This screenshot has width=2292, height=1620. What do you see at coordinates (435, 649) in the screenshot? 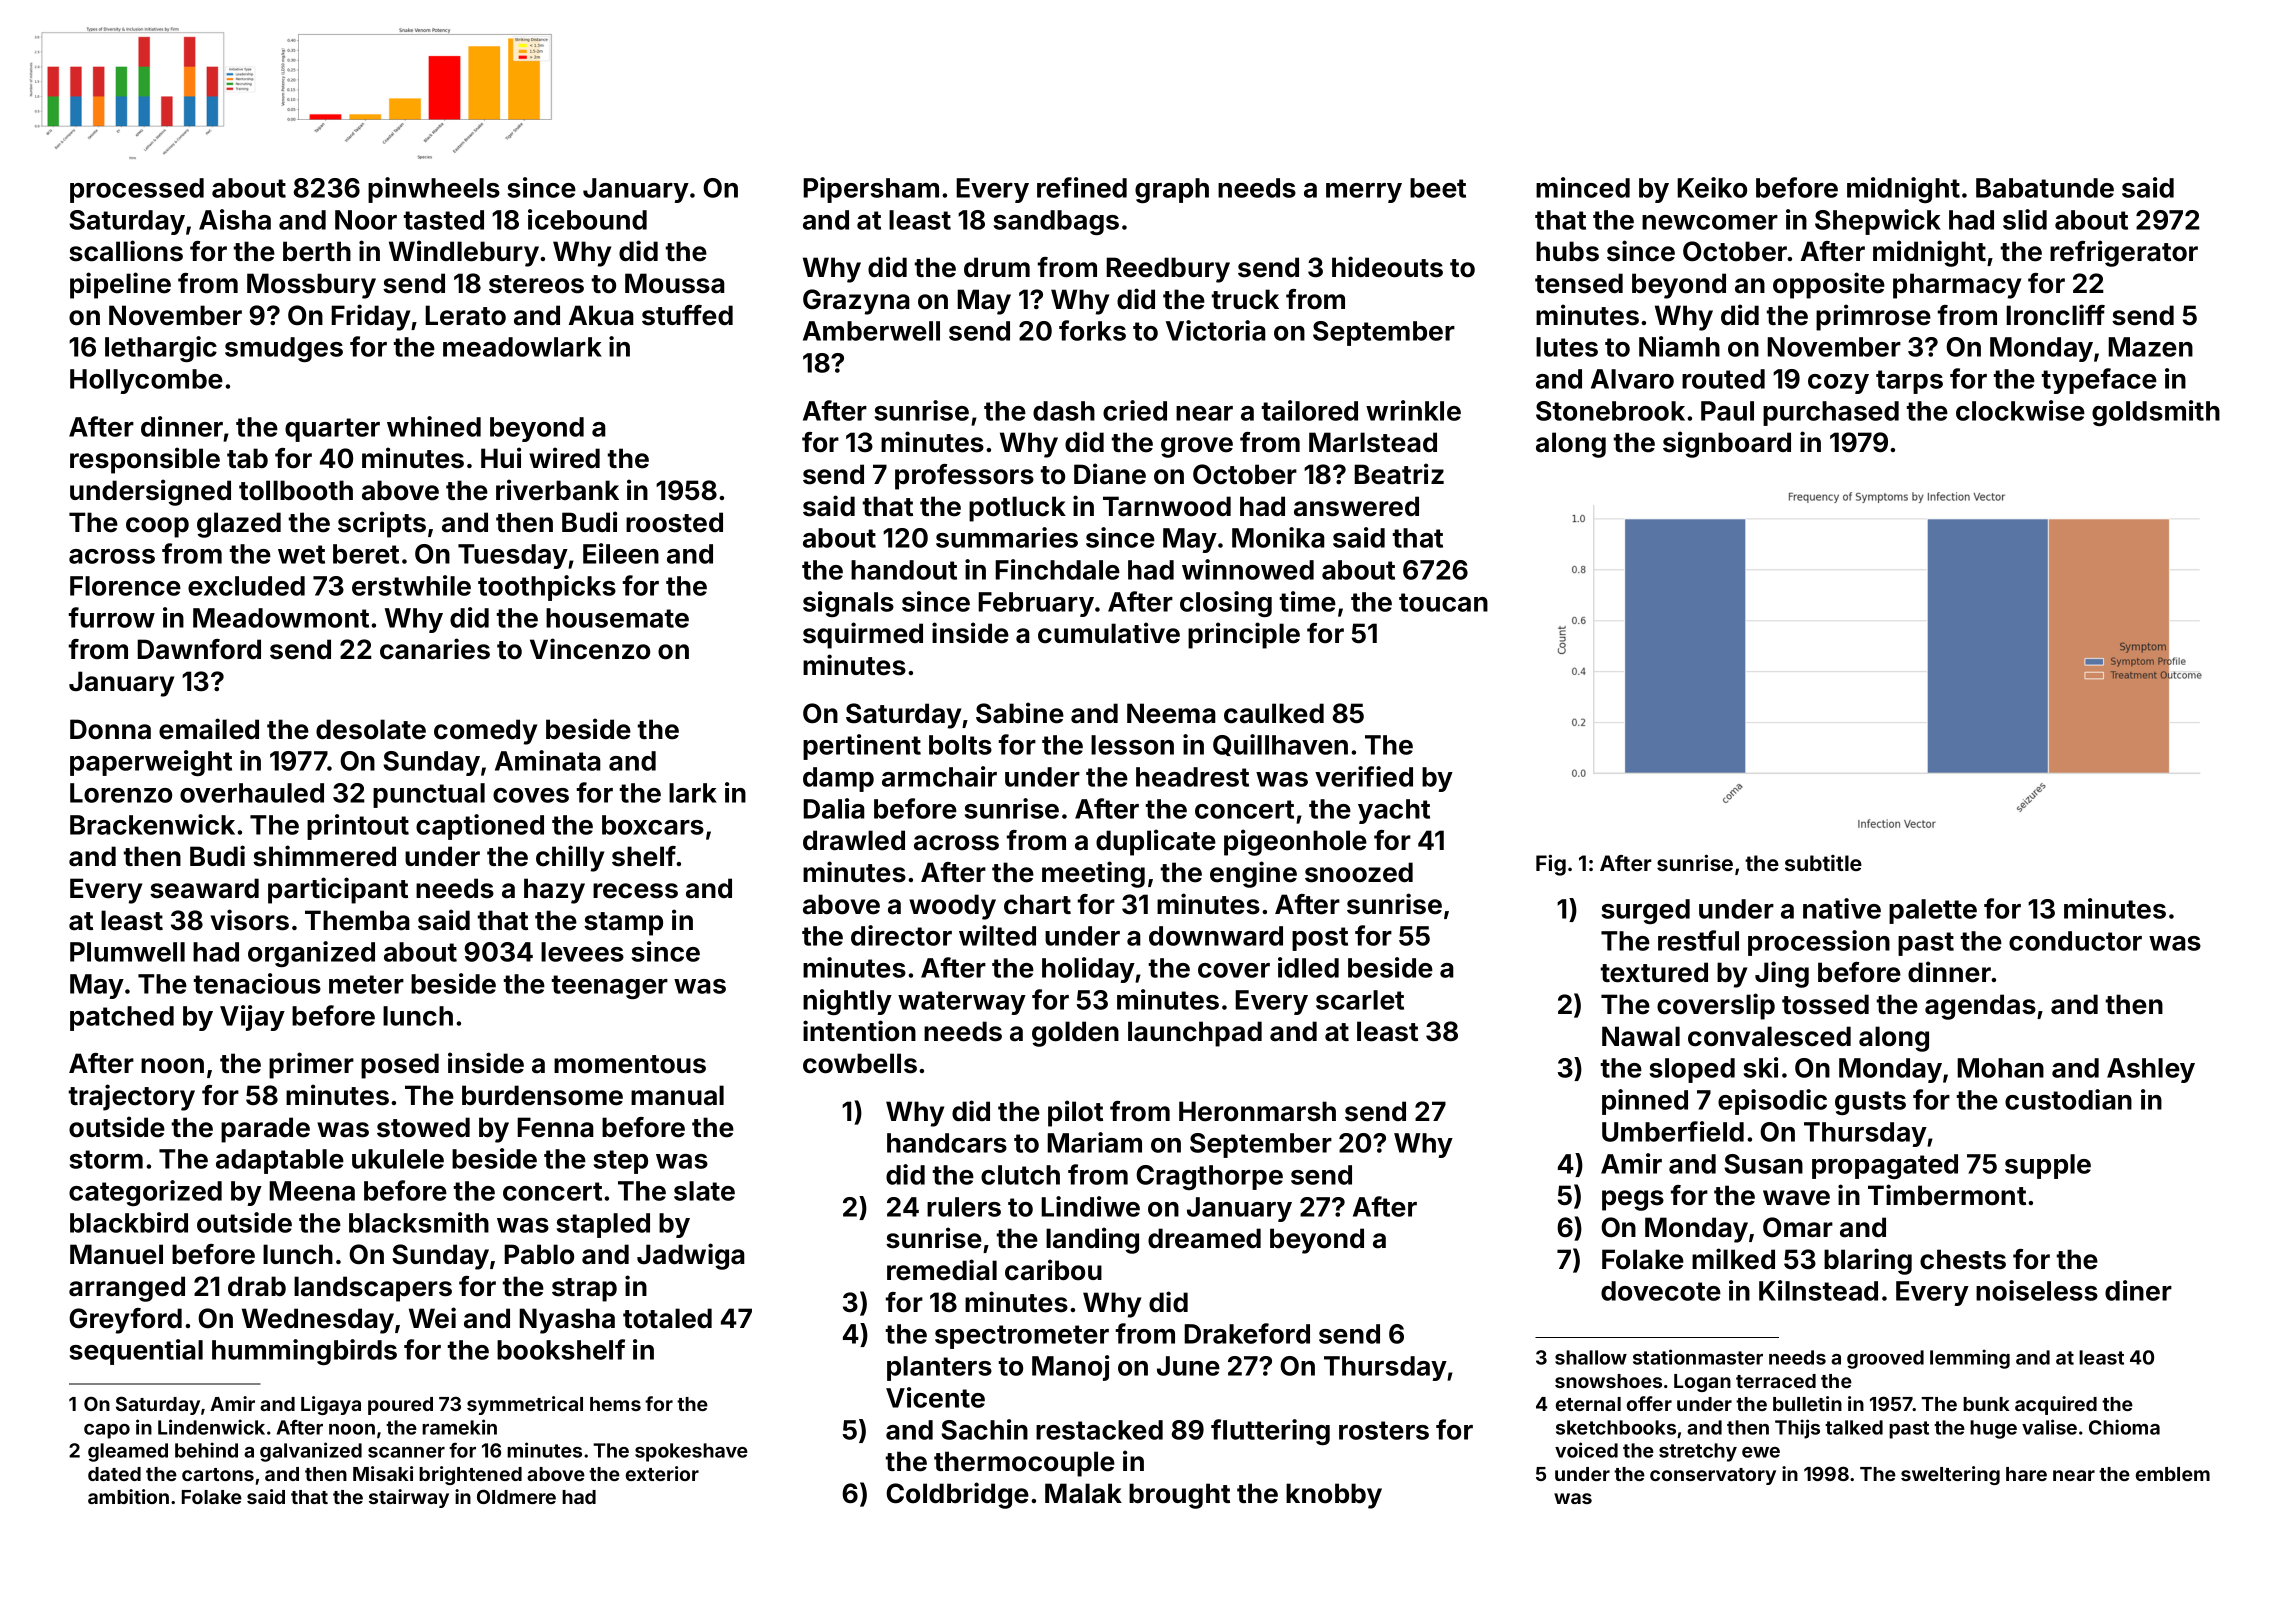
I see `canaries` at bounding box center [435, 649].
